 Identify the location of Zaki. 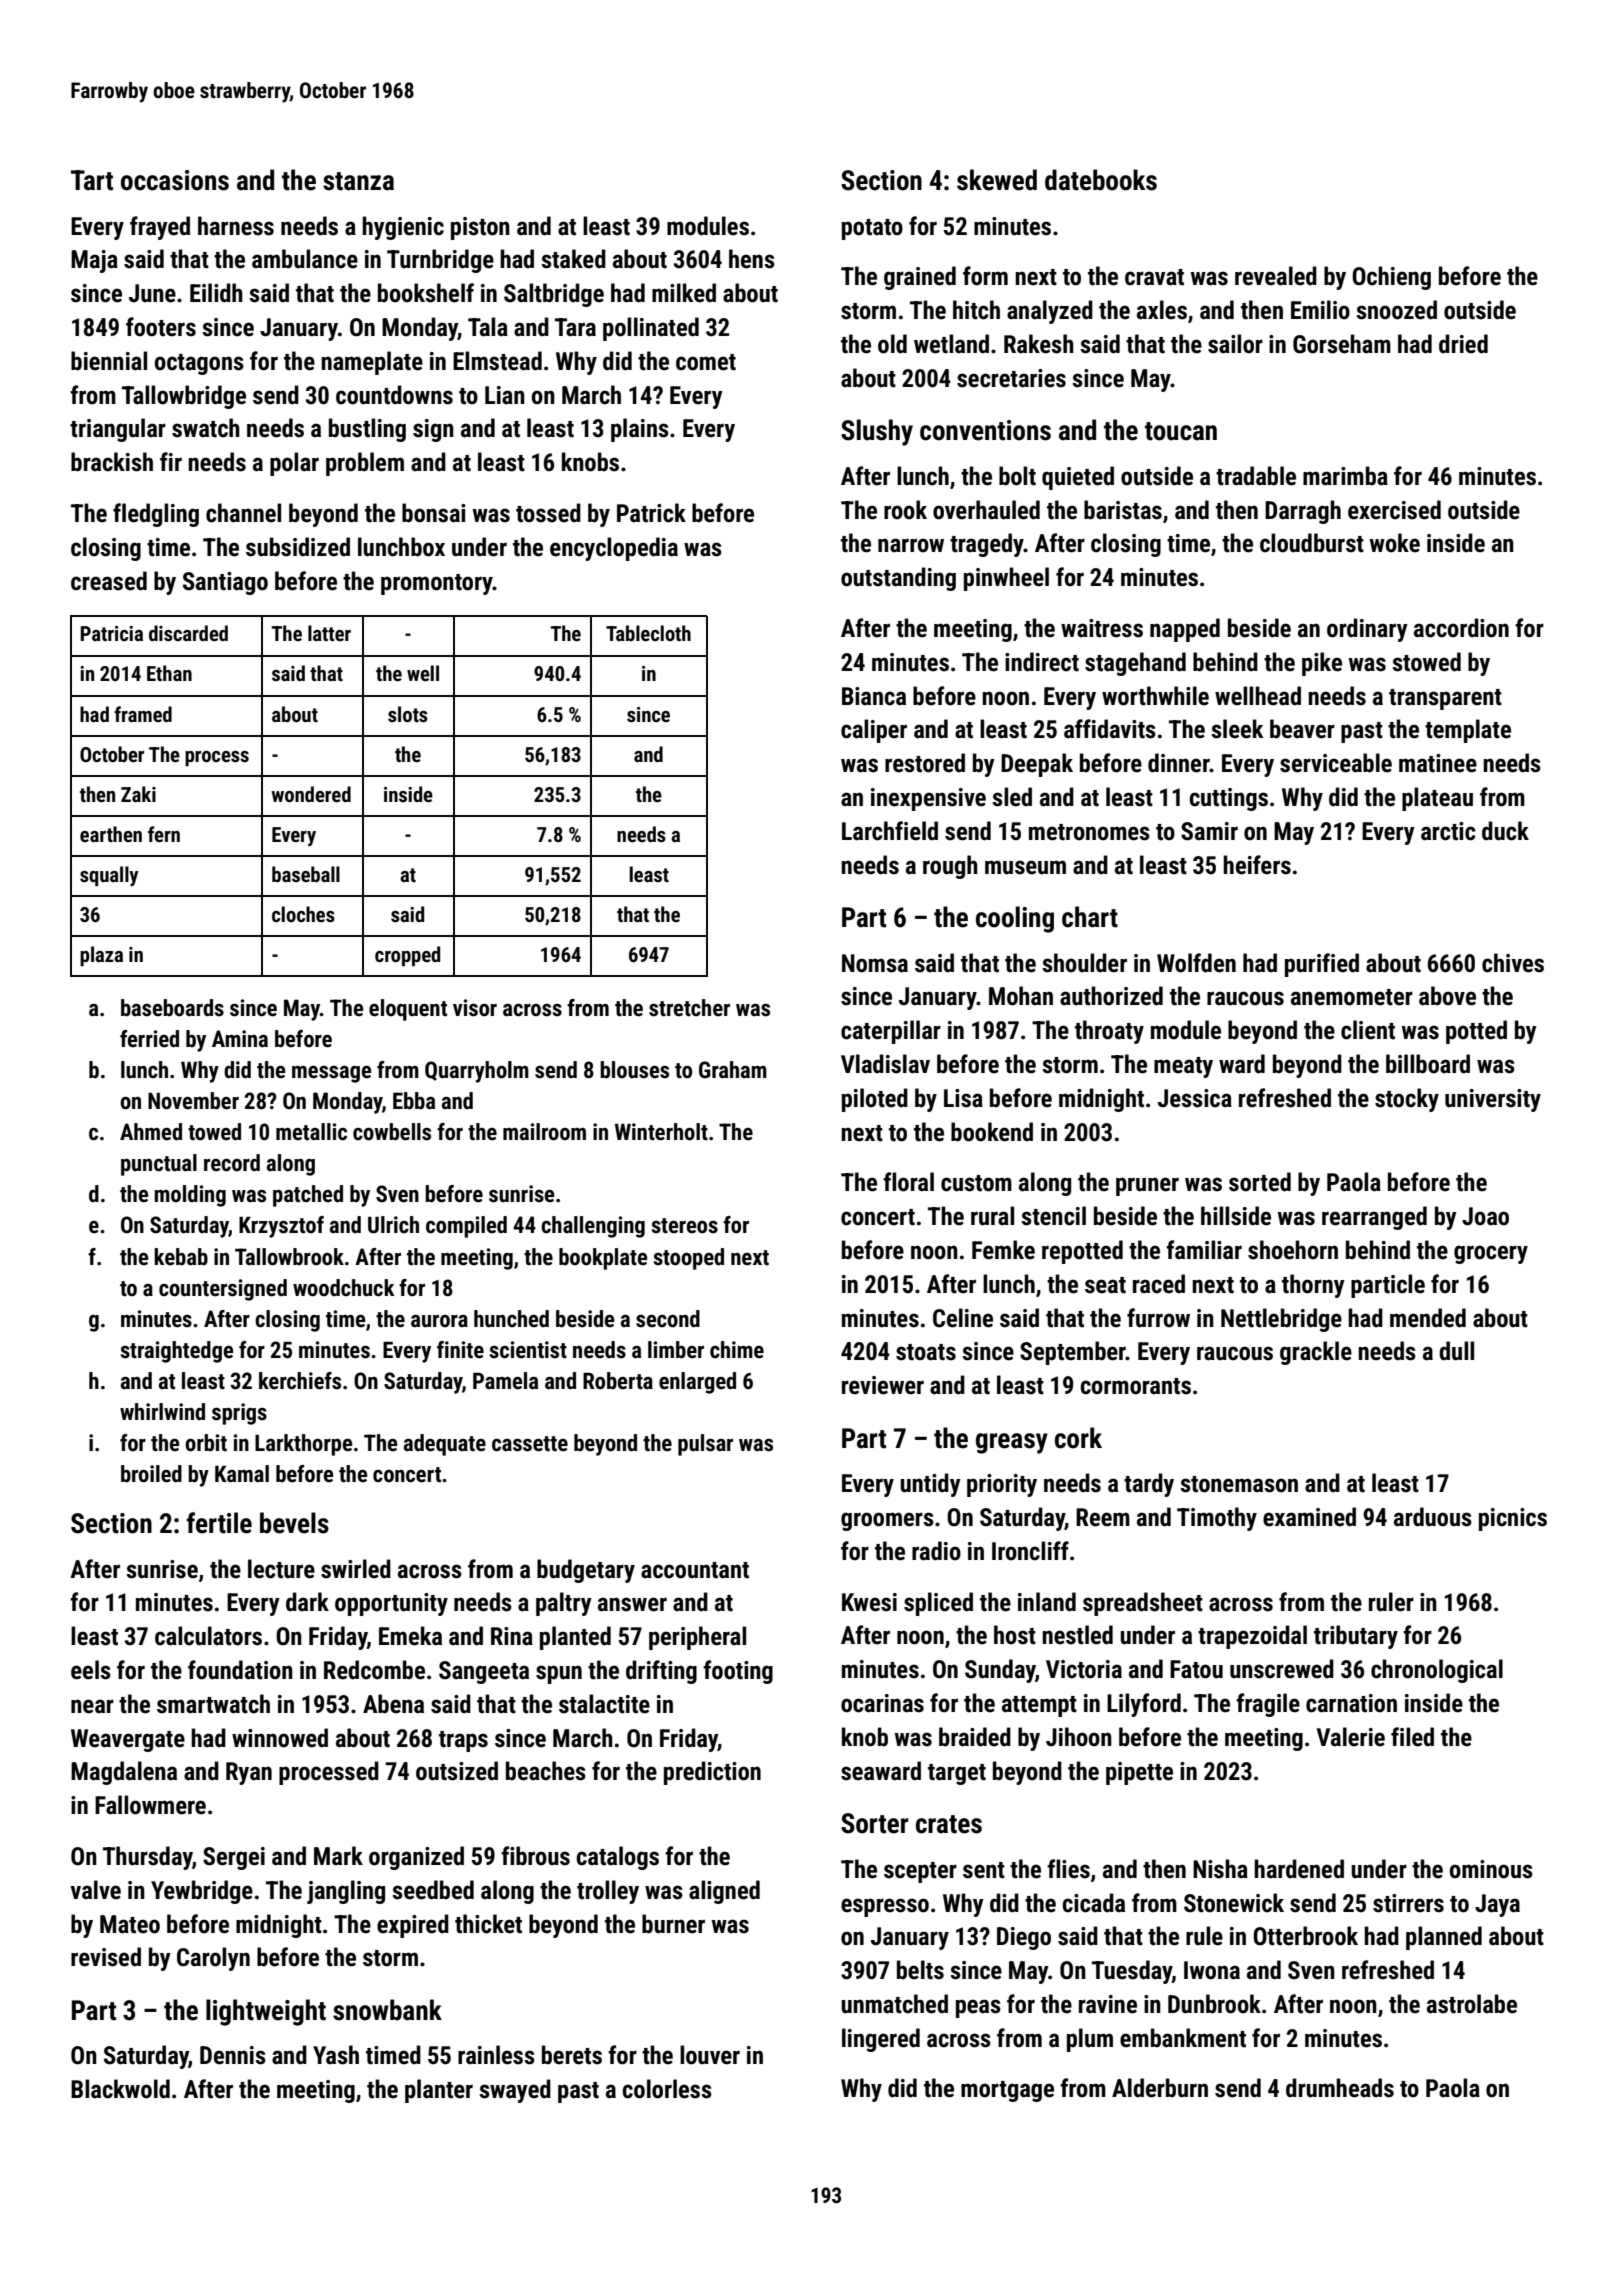
(138, 794).
